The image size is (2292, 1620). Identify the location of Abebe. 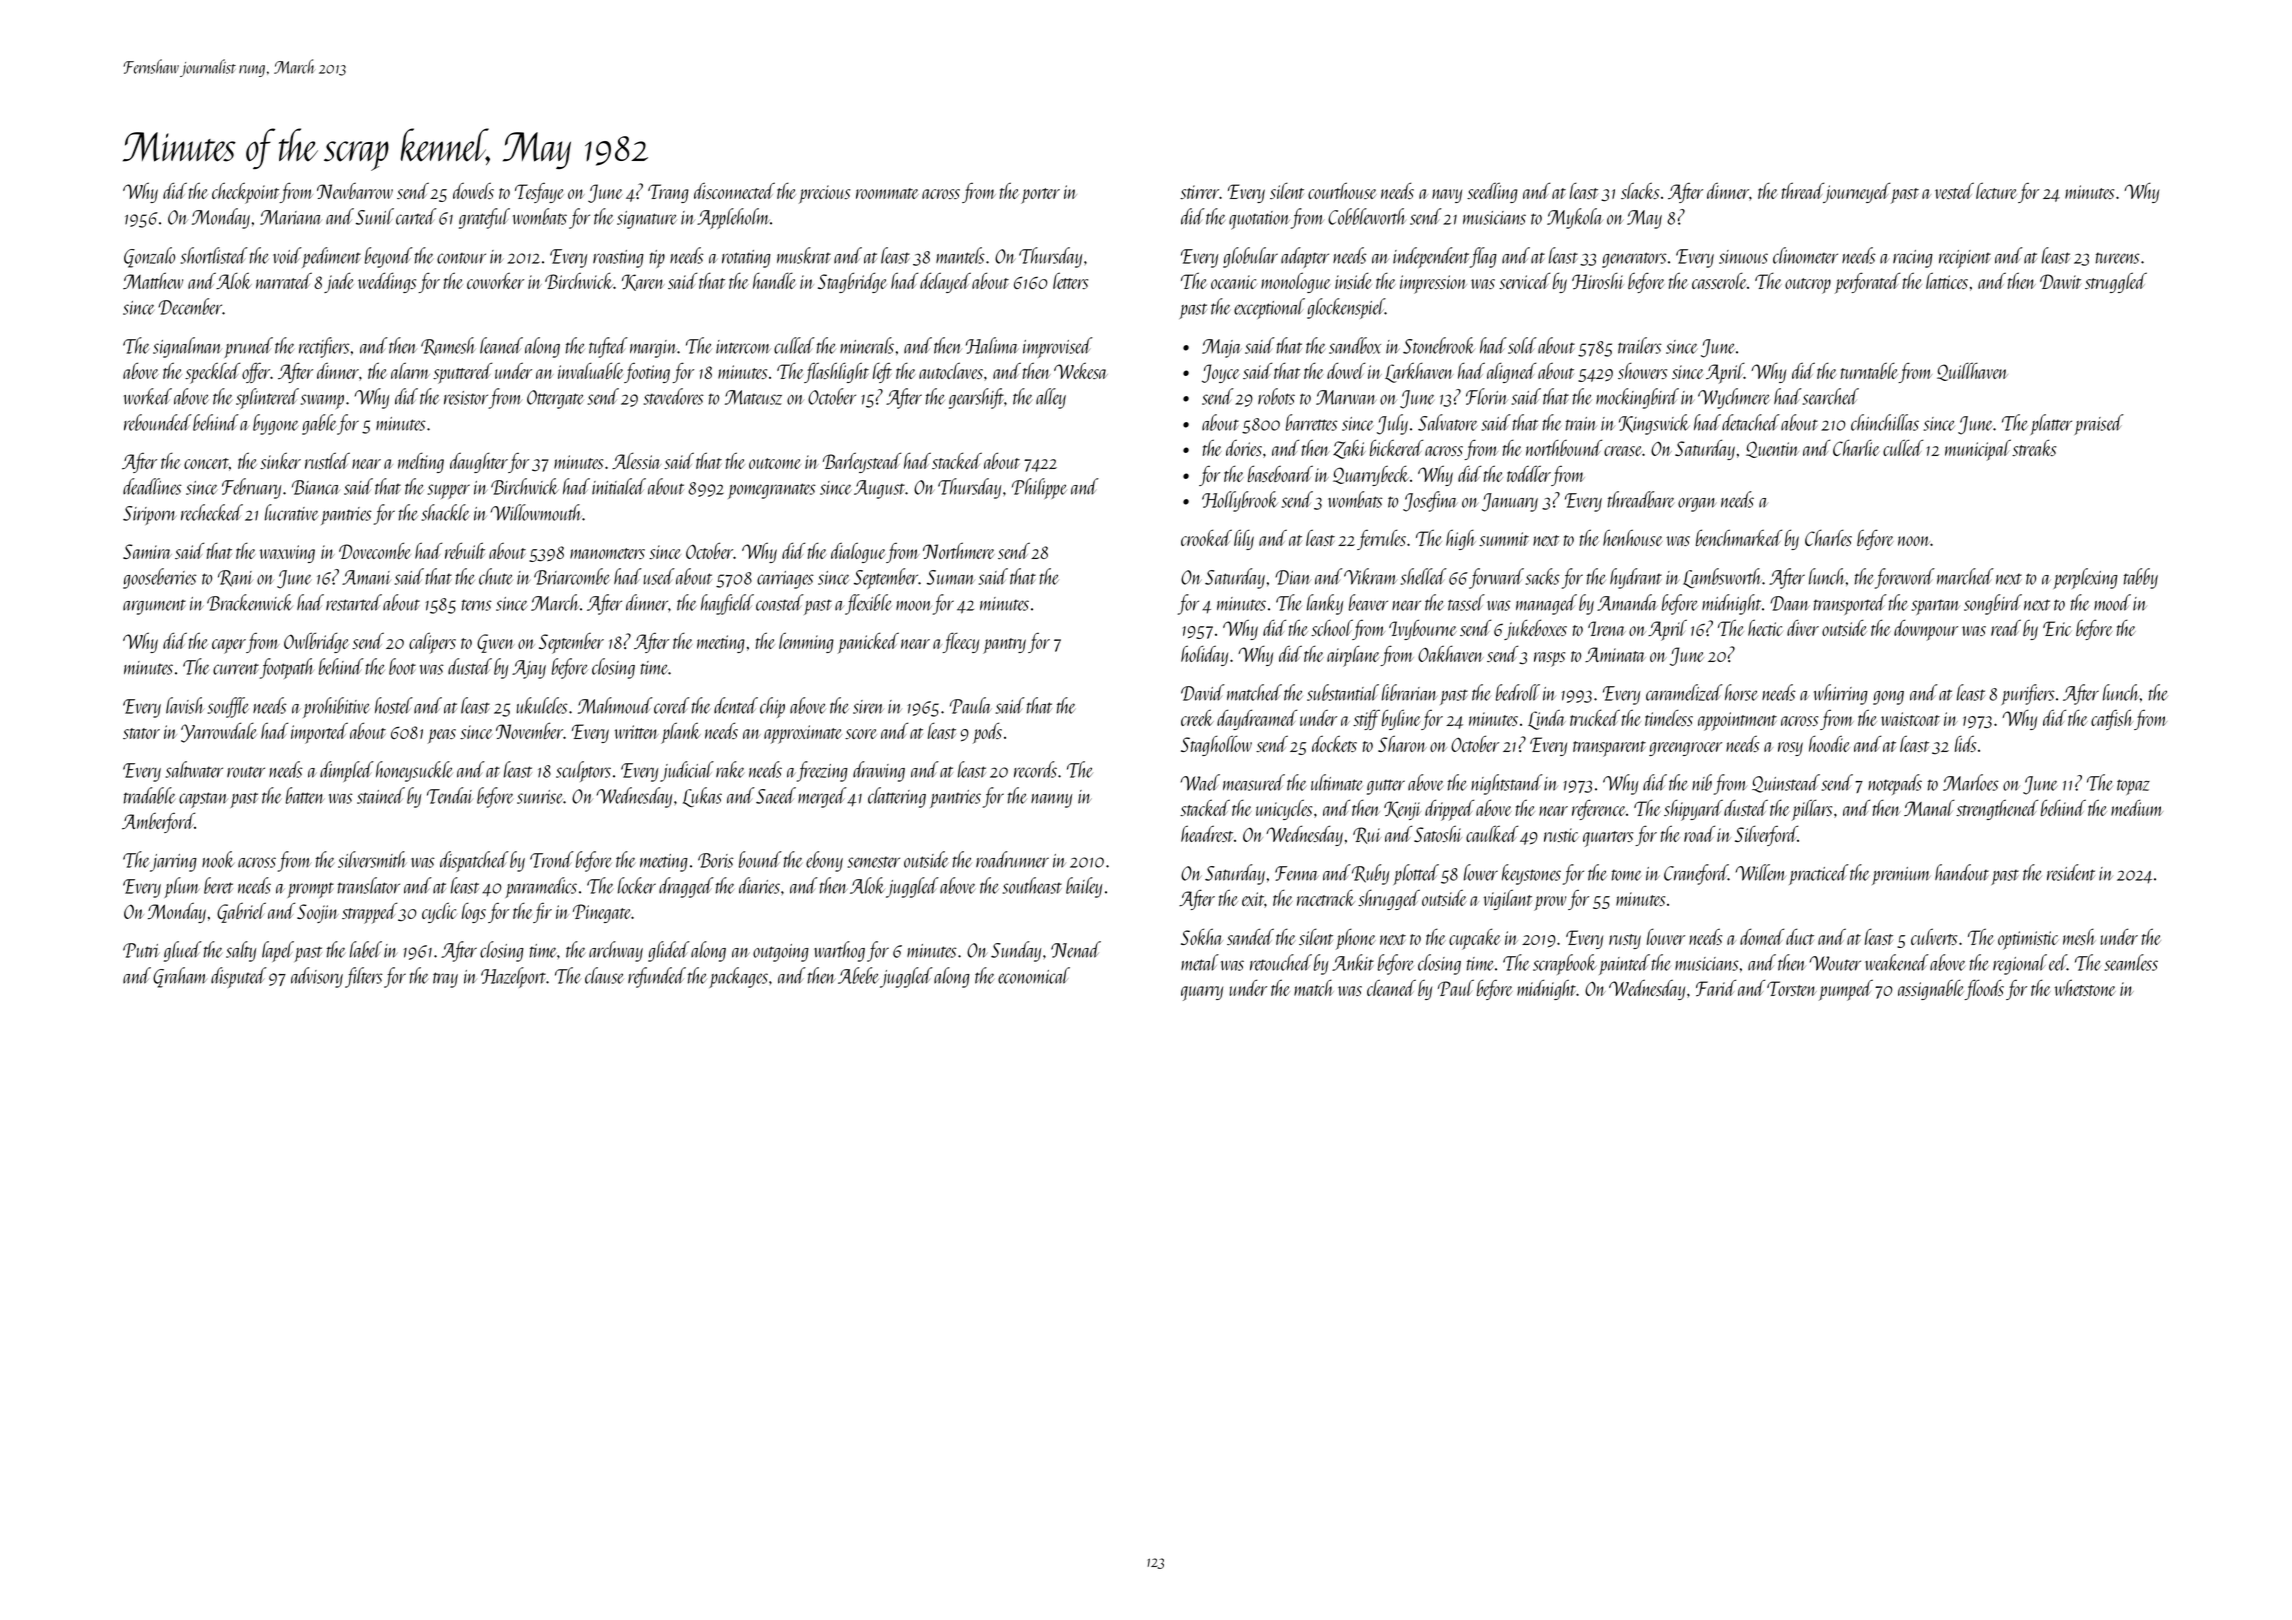
(858, 975).
